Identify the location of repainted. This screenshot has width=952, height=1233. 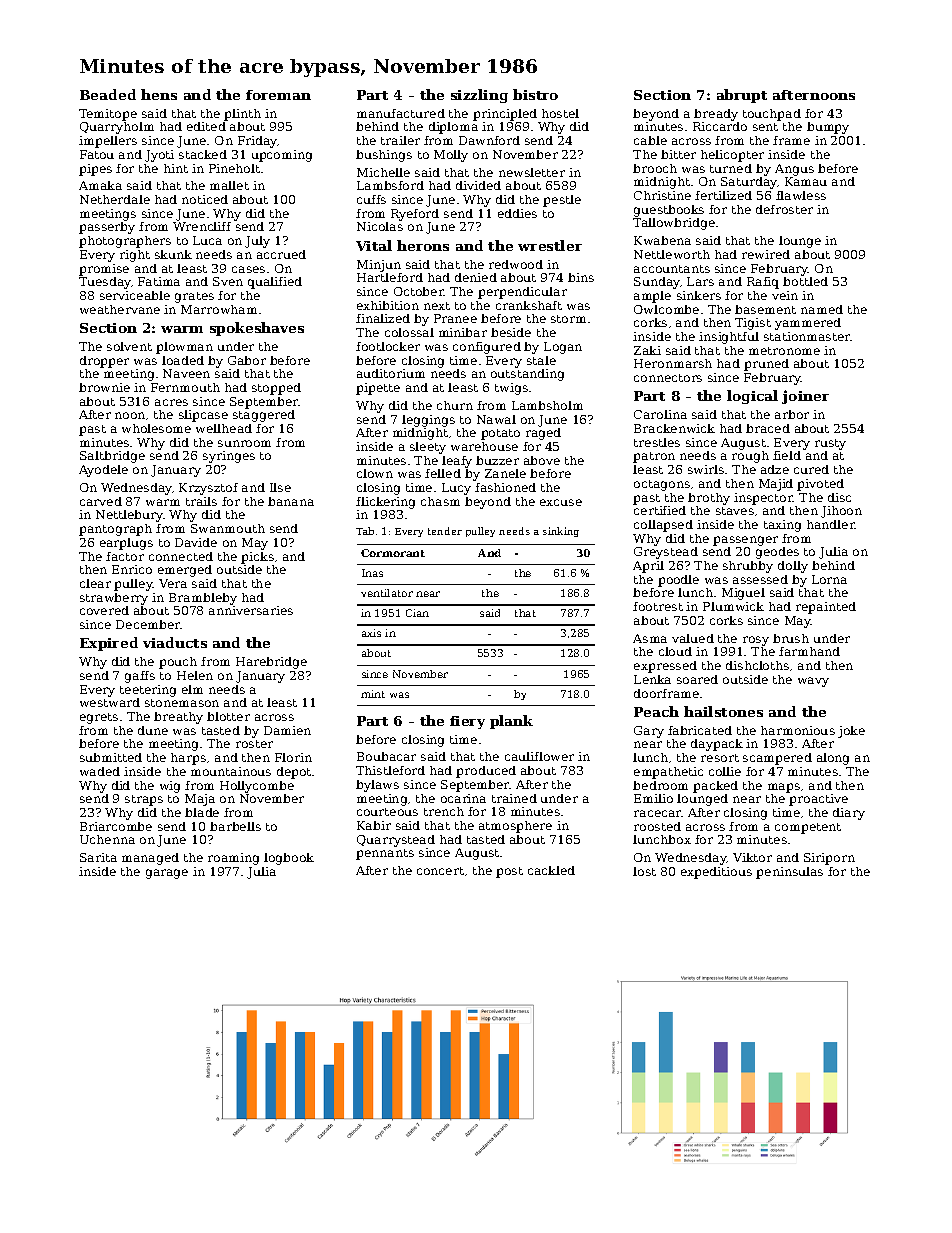
(826, 608).
